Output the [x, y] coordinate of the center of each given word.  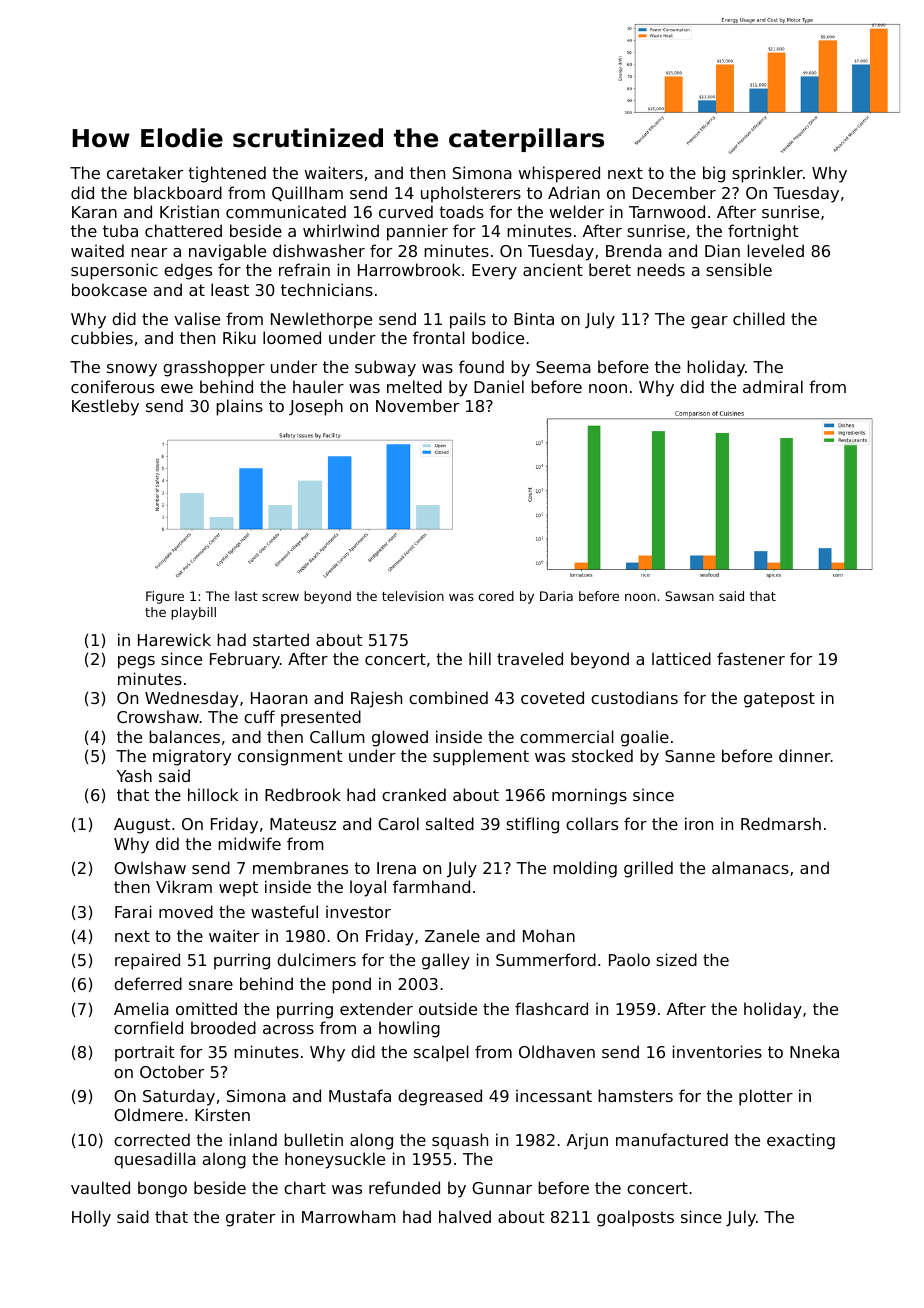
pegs [136, 662]
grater [250, 1219]
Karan [94, 212]
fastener [751, 658]
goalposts [635, 1218]
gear [709, 322]
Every [494, 272]
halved [465, 1216]
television [413, 596]
